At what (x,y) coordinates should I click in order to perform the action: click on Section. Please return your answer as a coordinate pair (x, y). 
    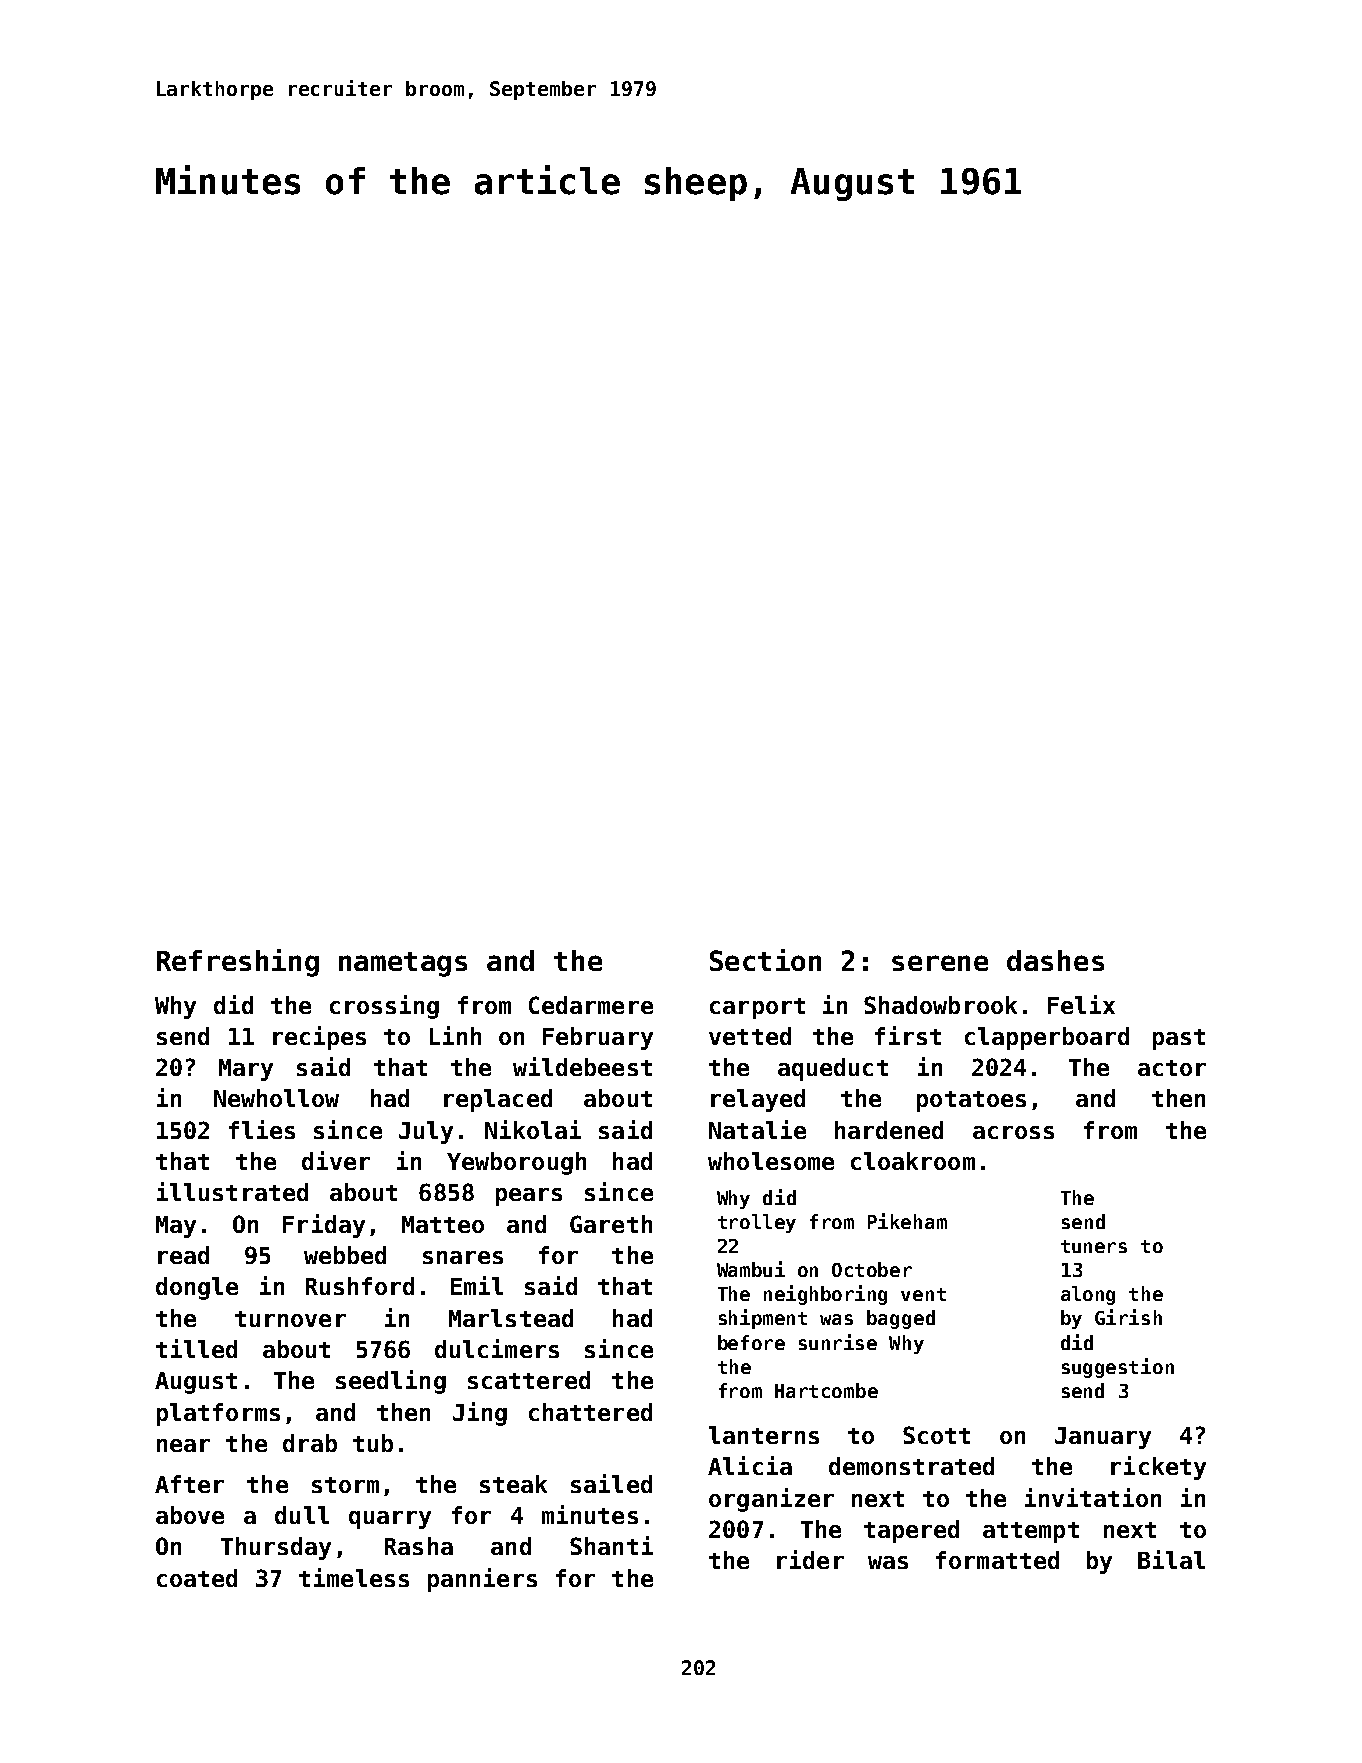
    Looking at the image, I should click on (765, 960).
